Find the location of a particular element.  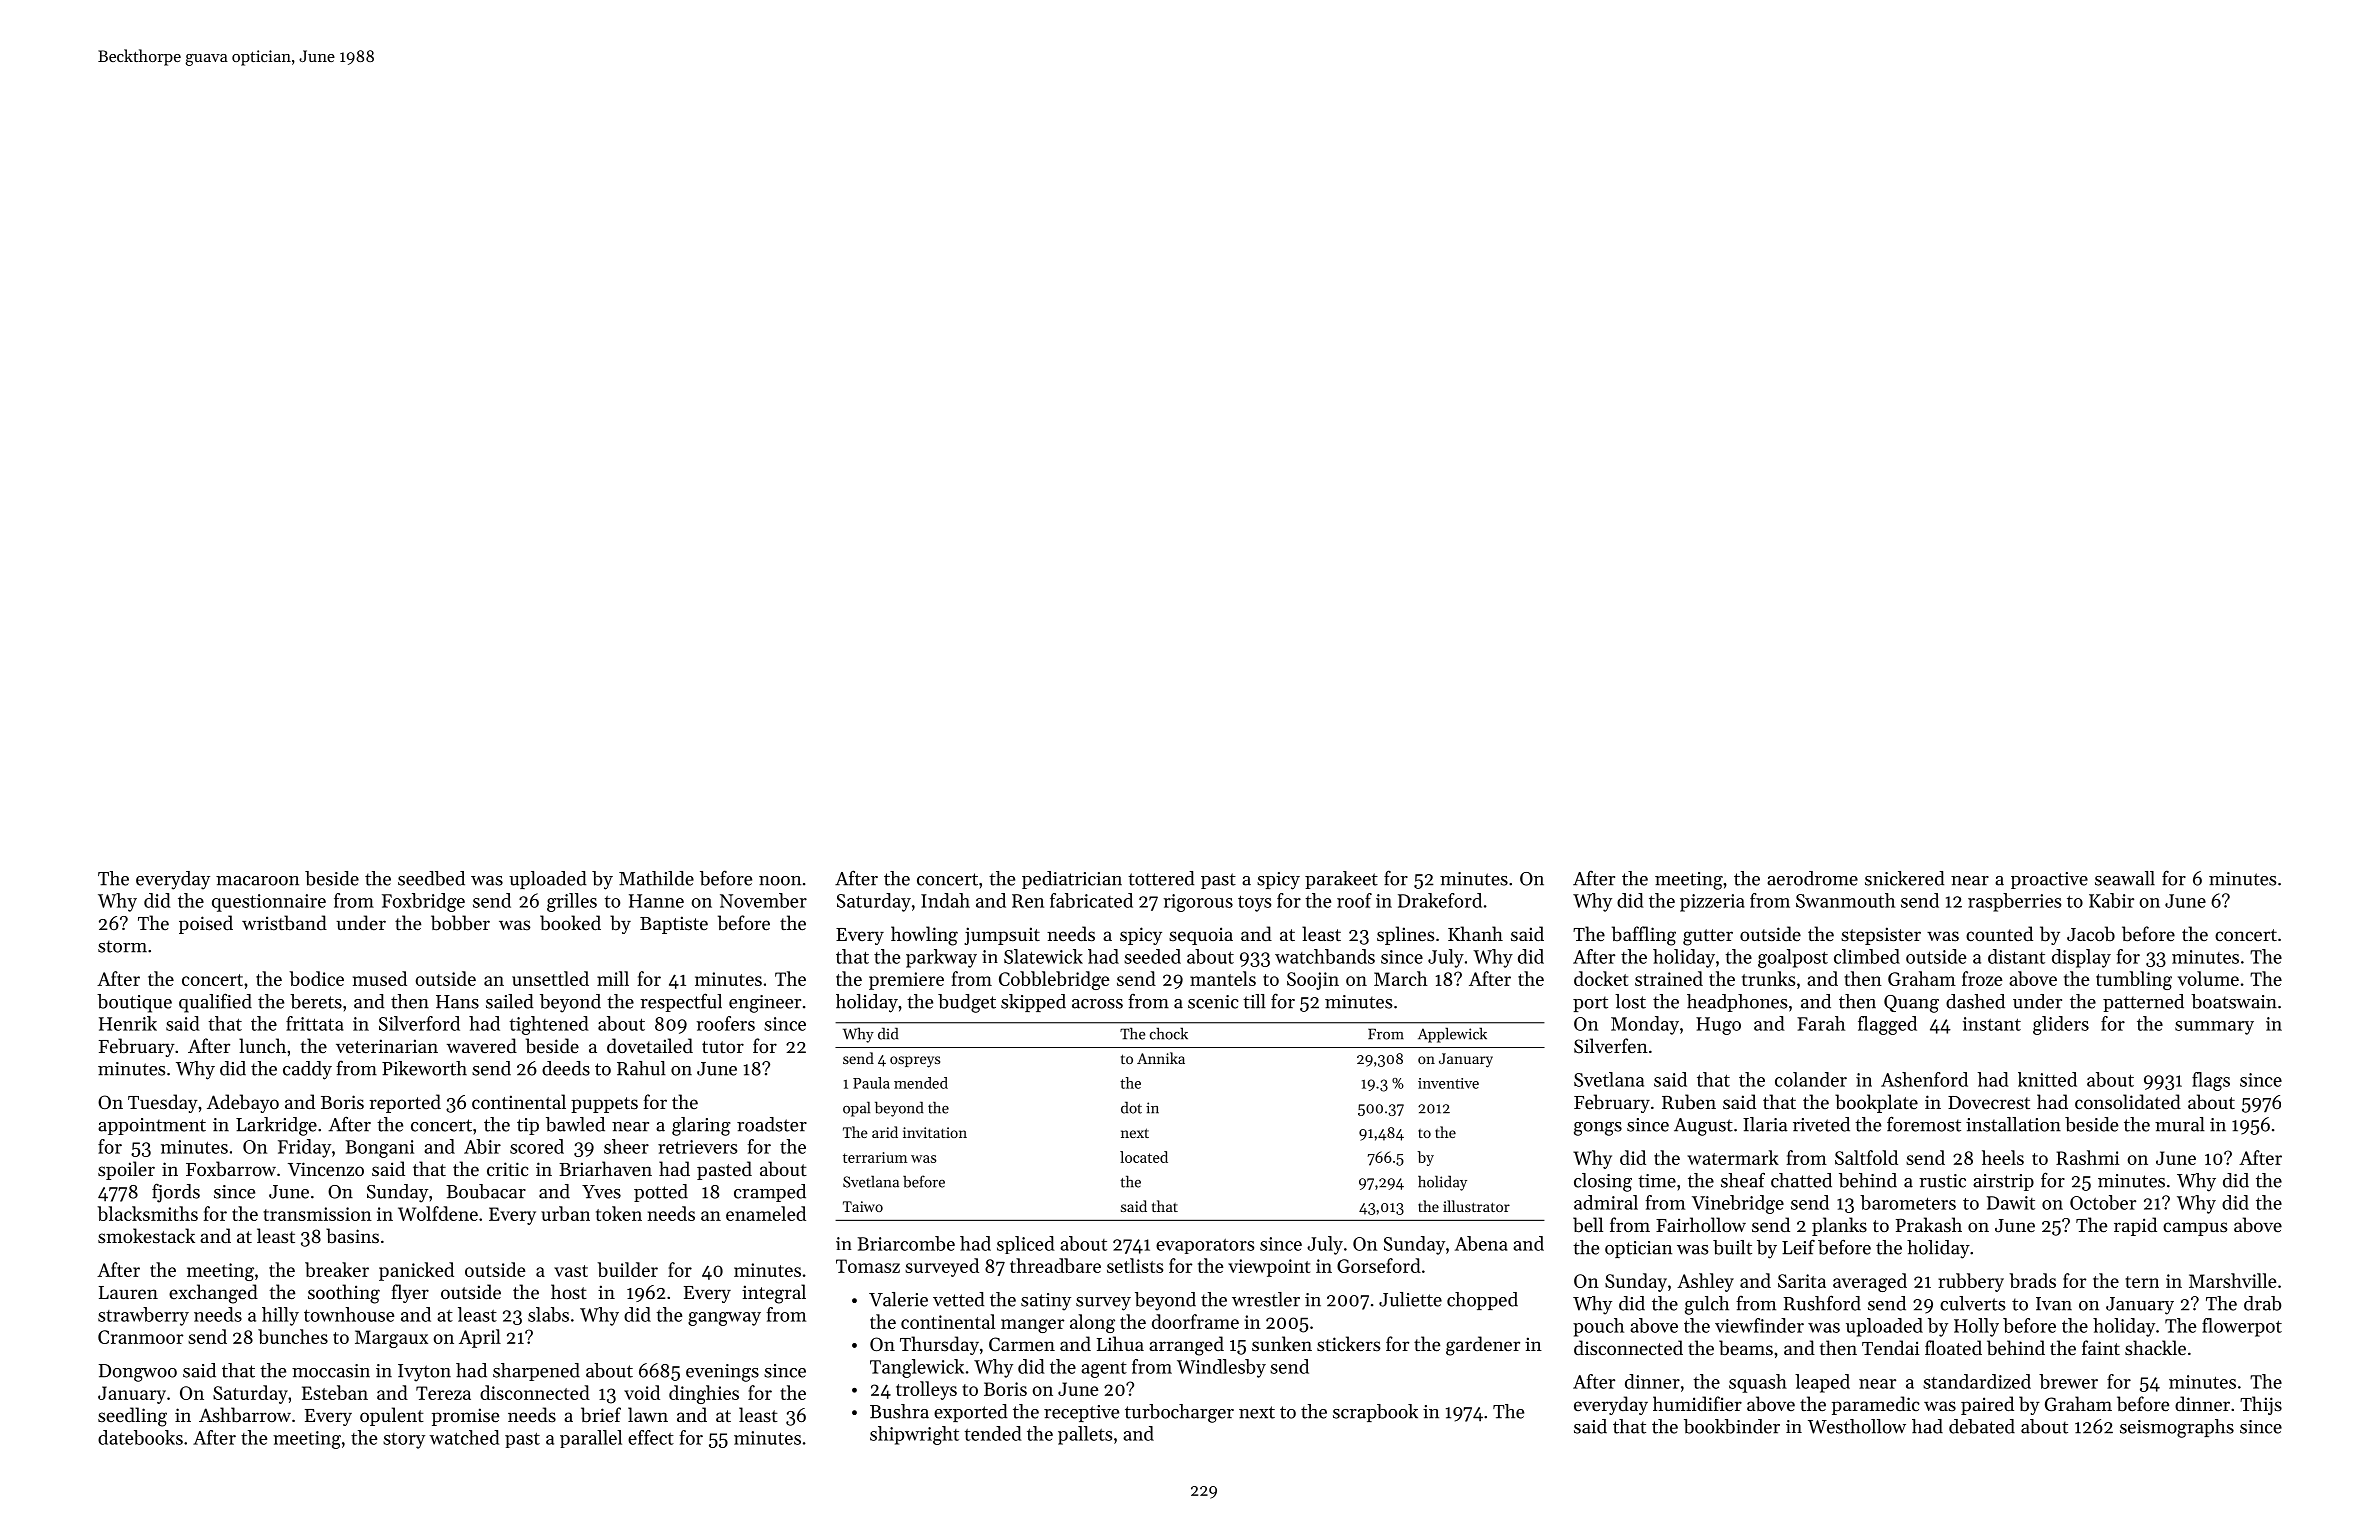

located is located at coordinates (1144, 1157).
